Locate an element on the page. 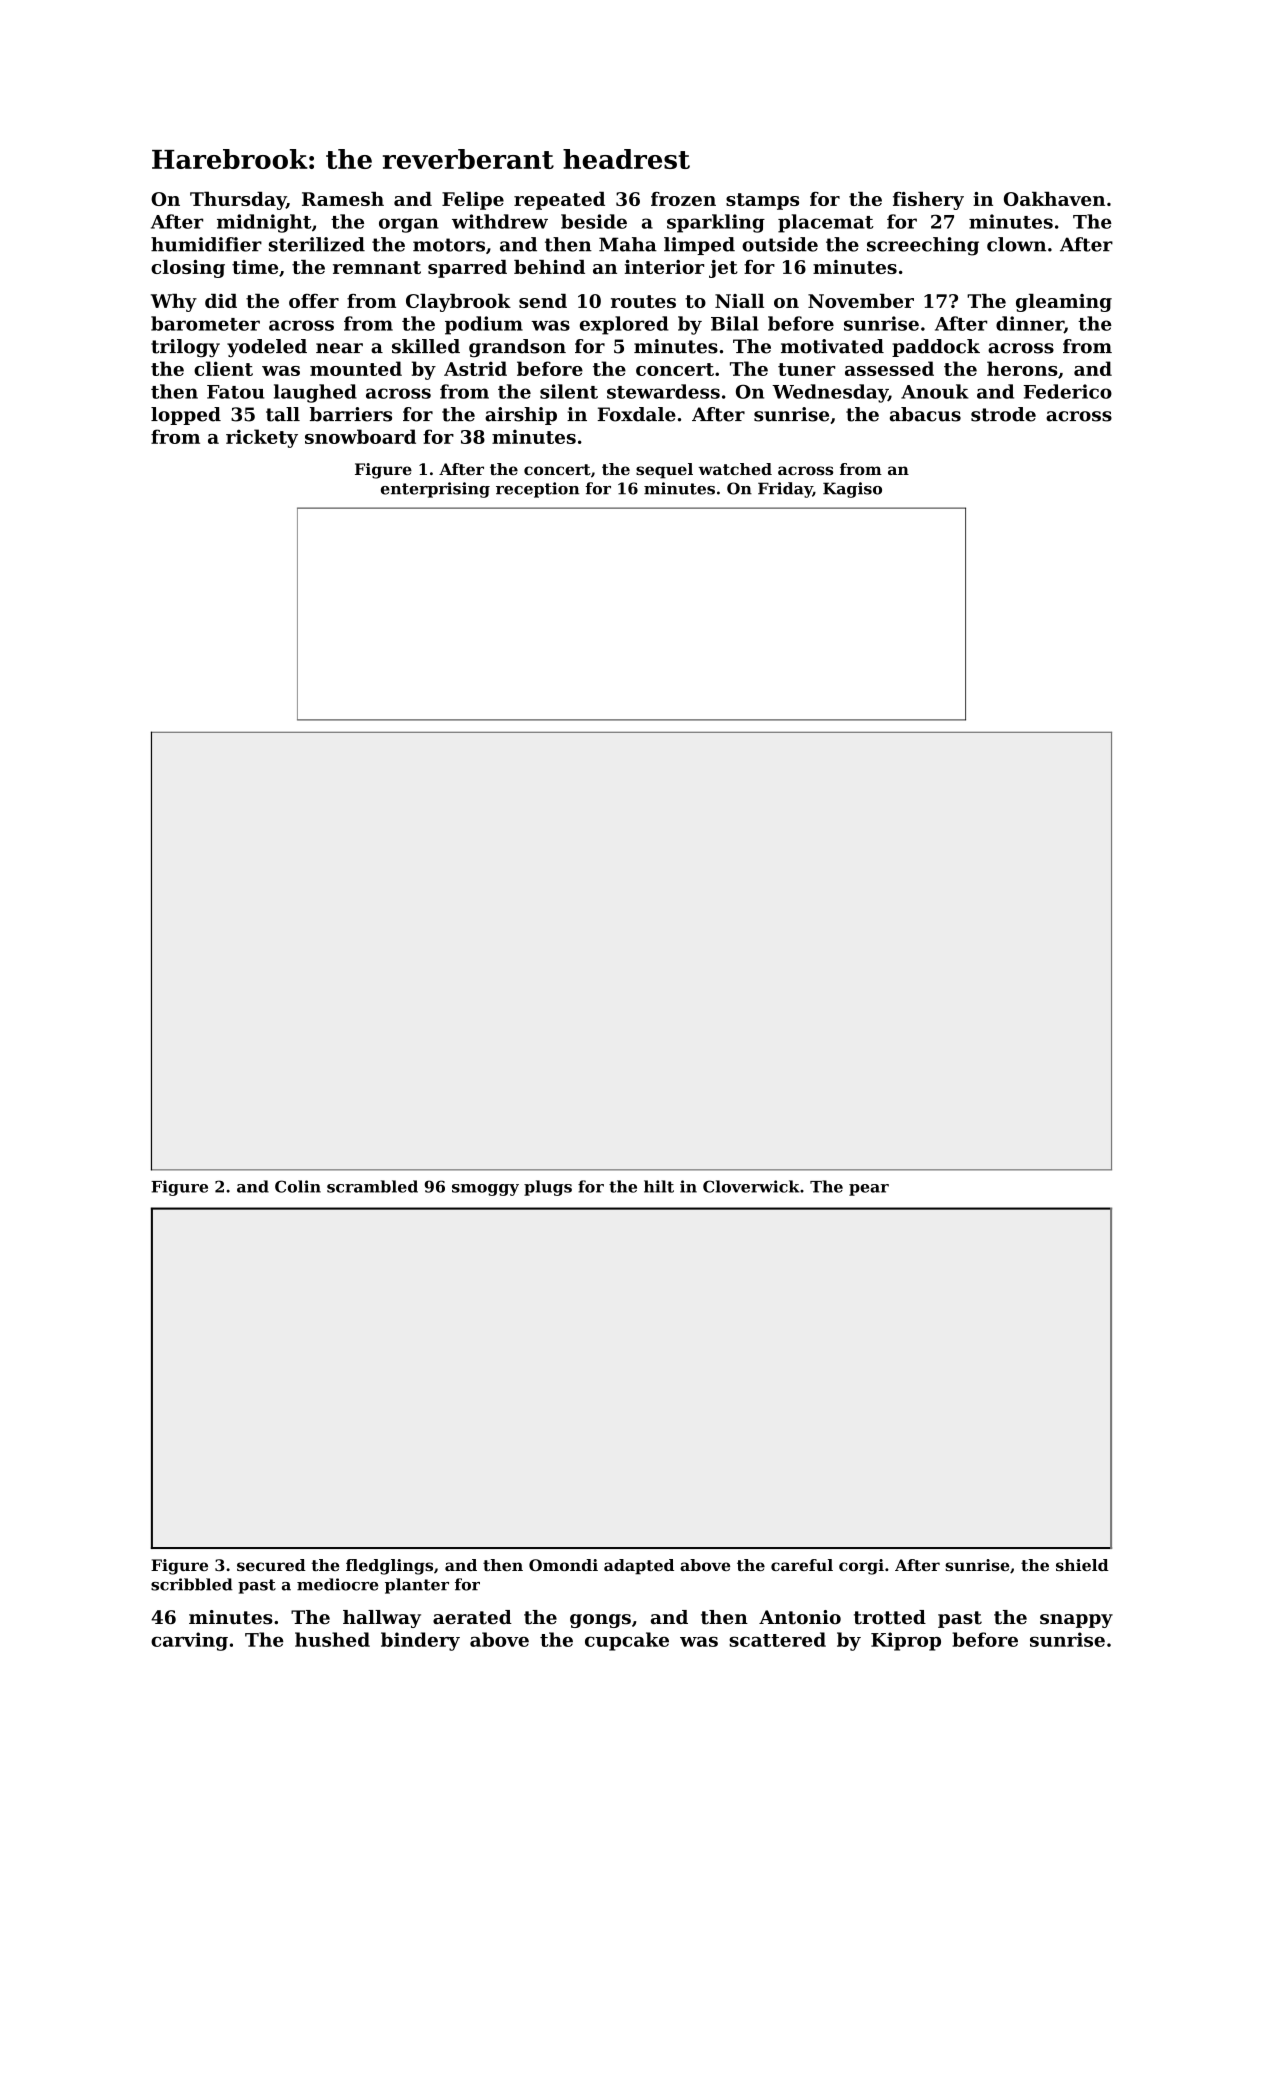  Colin is located at coordinates (298, 1186).
